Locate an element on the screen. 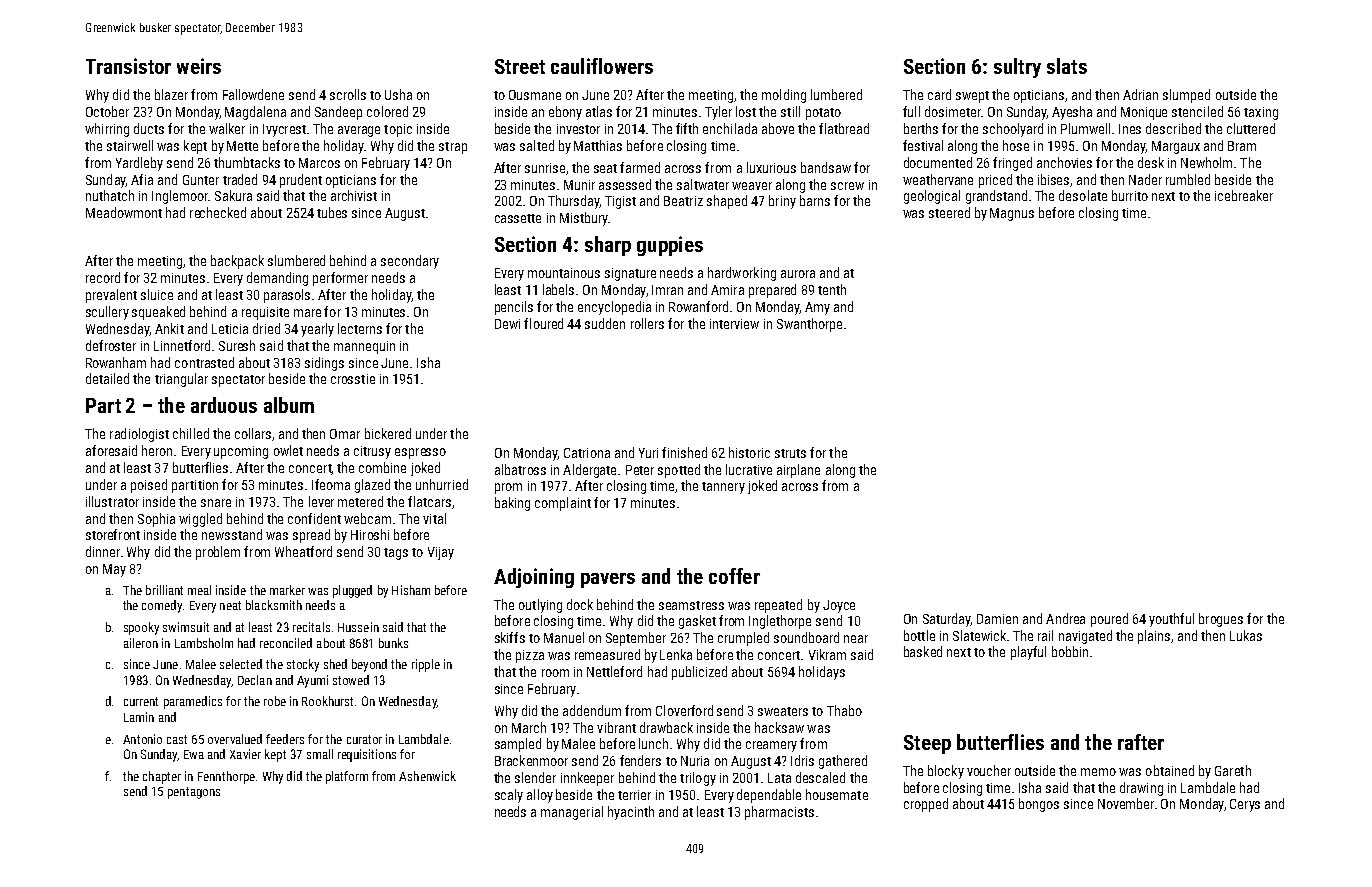 The height and width of the screenshot is (887, 1372). colored is located at coordinates (387, 111).
